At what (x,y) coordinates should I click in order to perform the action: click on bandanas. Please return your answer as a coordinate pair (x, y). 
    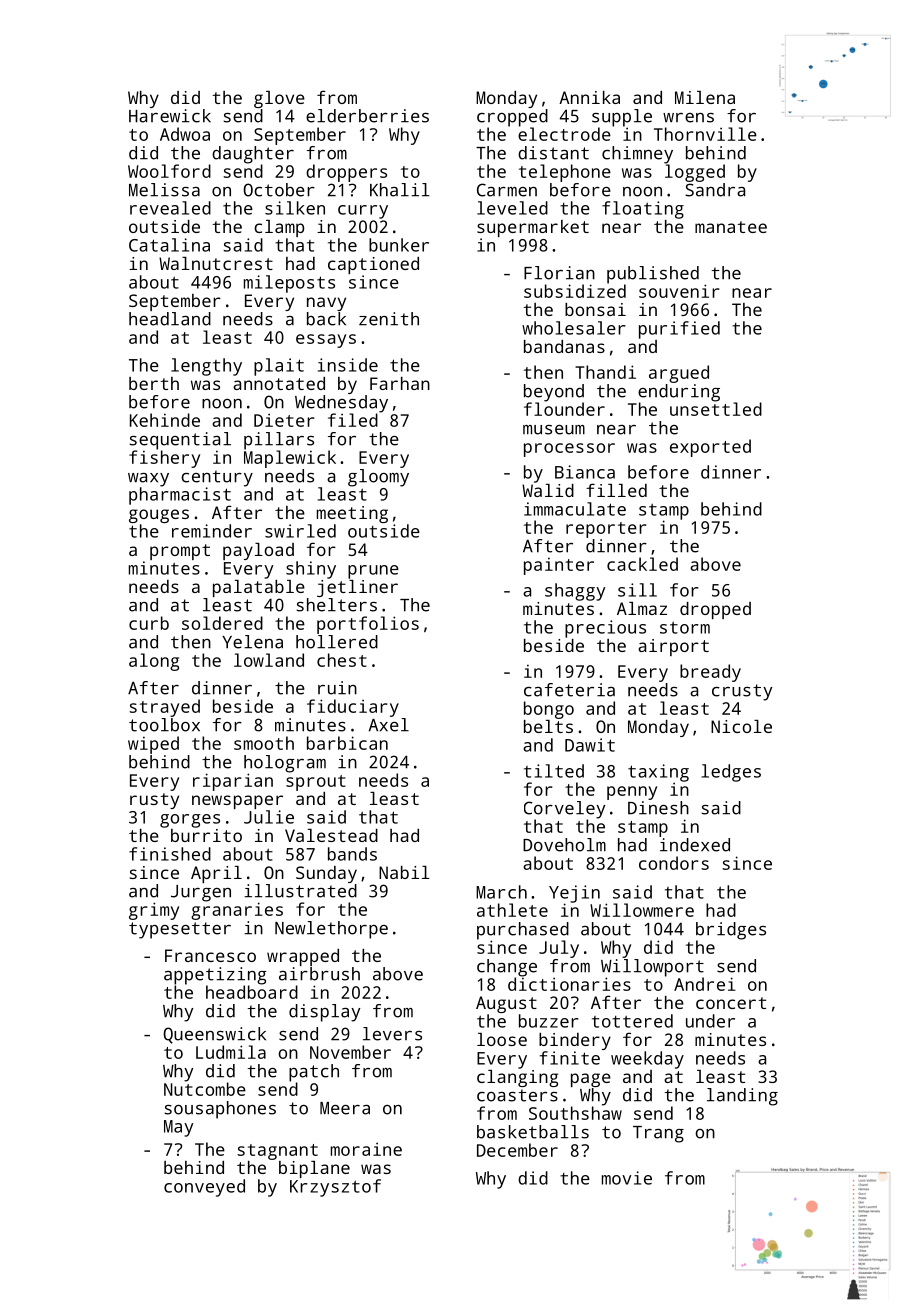
    Looking at the image, I should click on (564, 346).
